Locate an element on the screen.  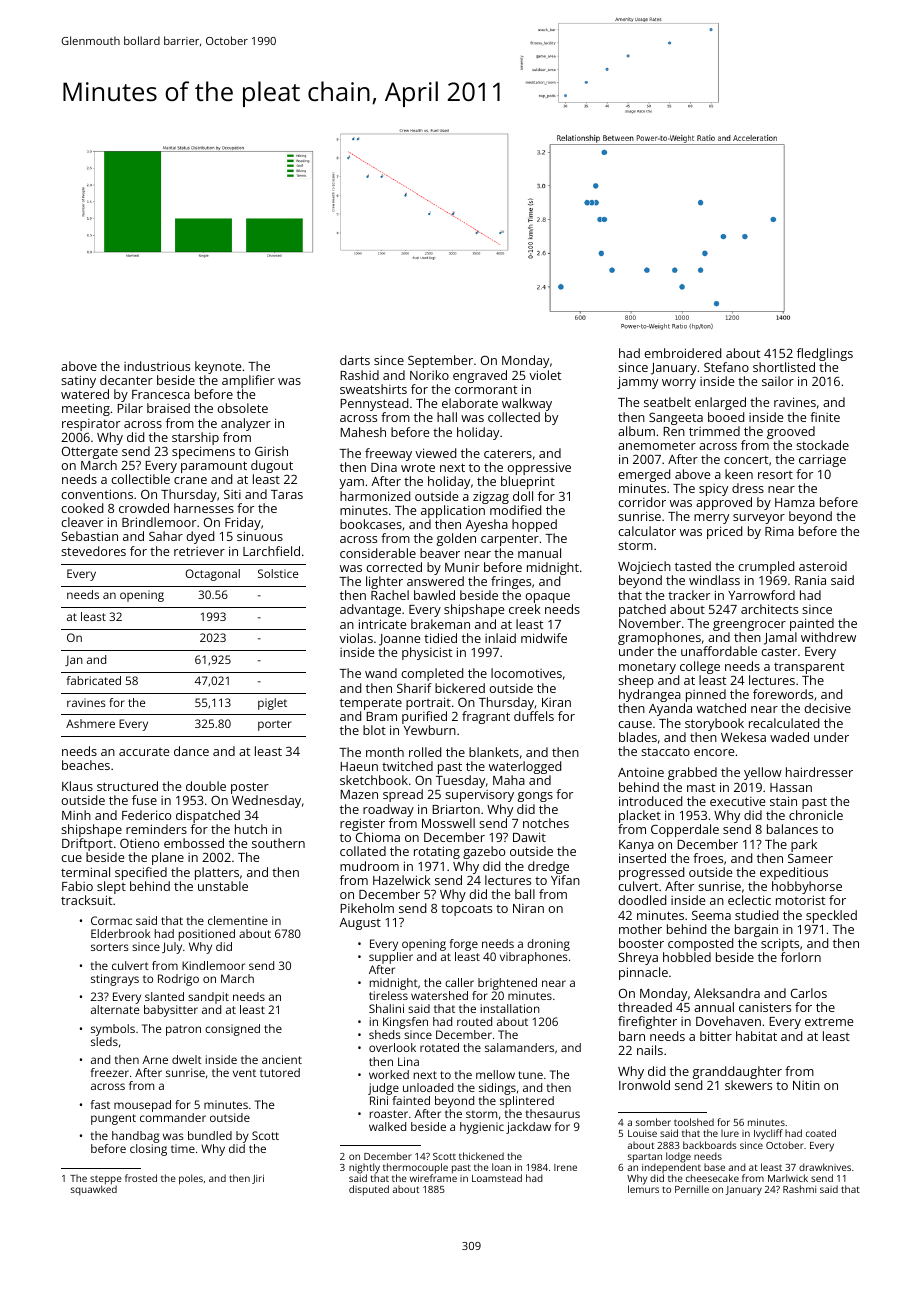
annual is located at coordinates (714, 1007).
